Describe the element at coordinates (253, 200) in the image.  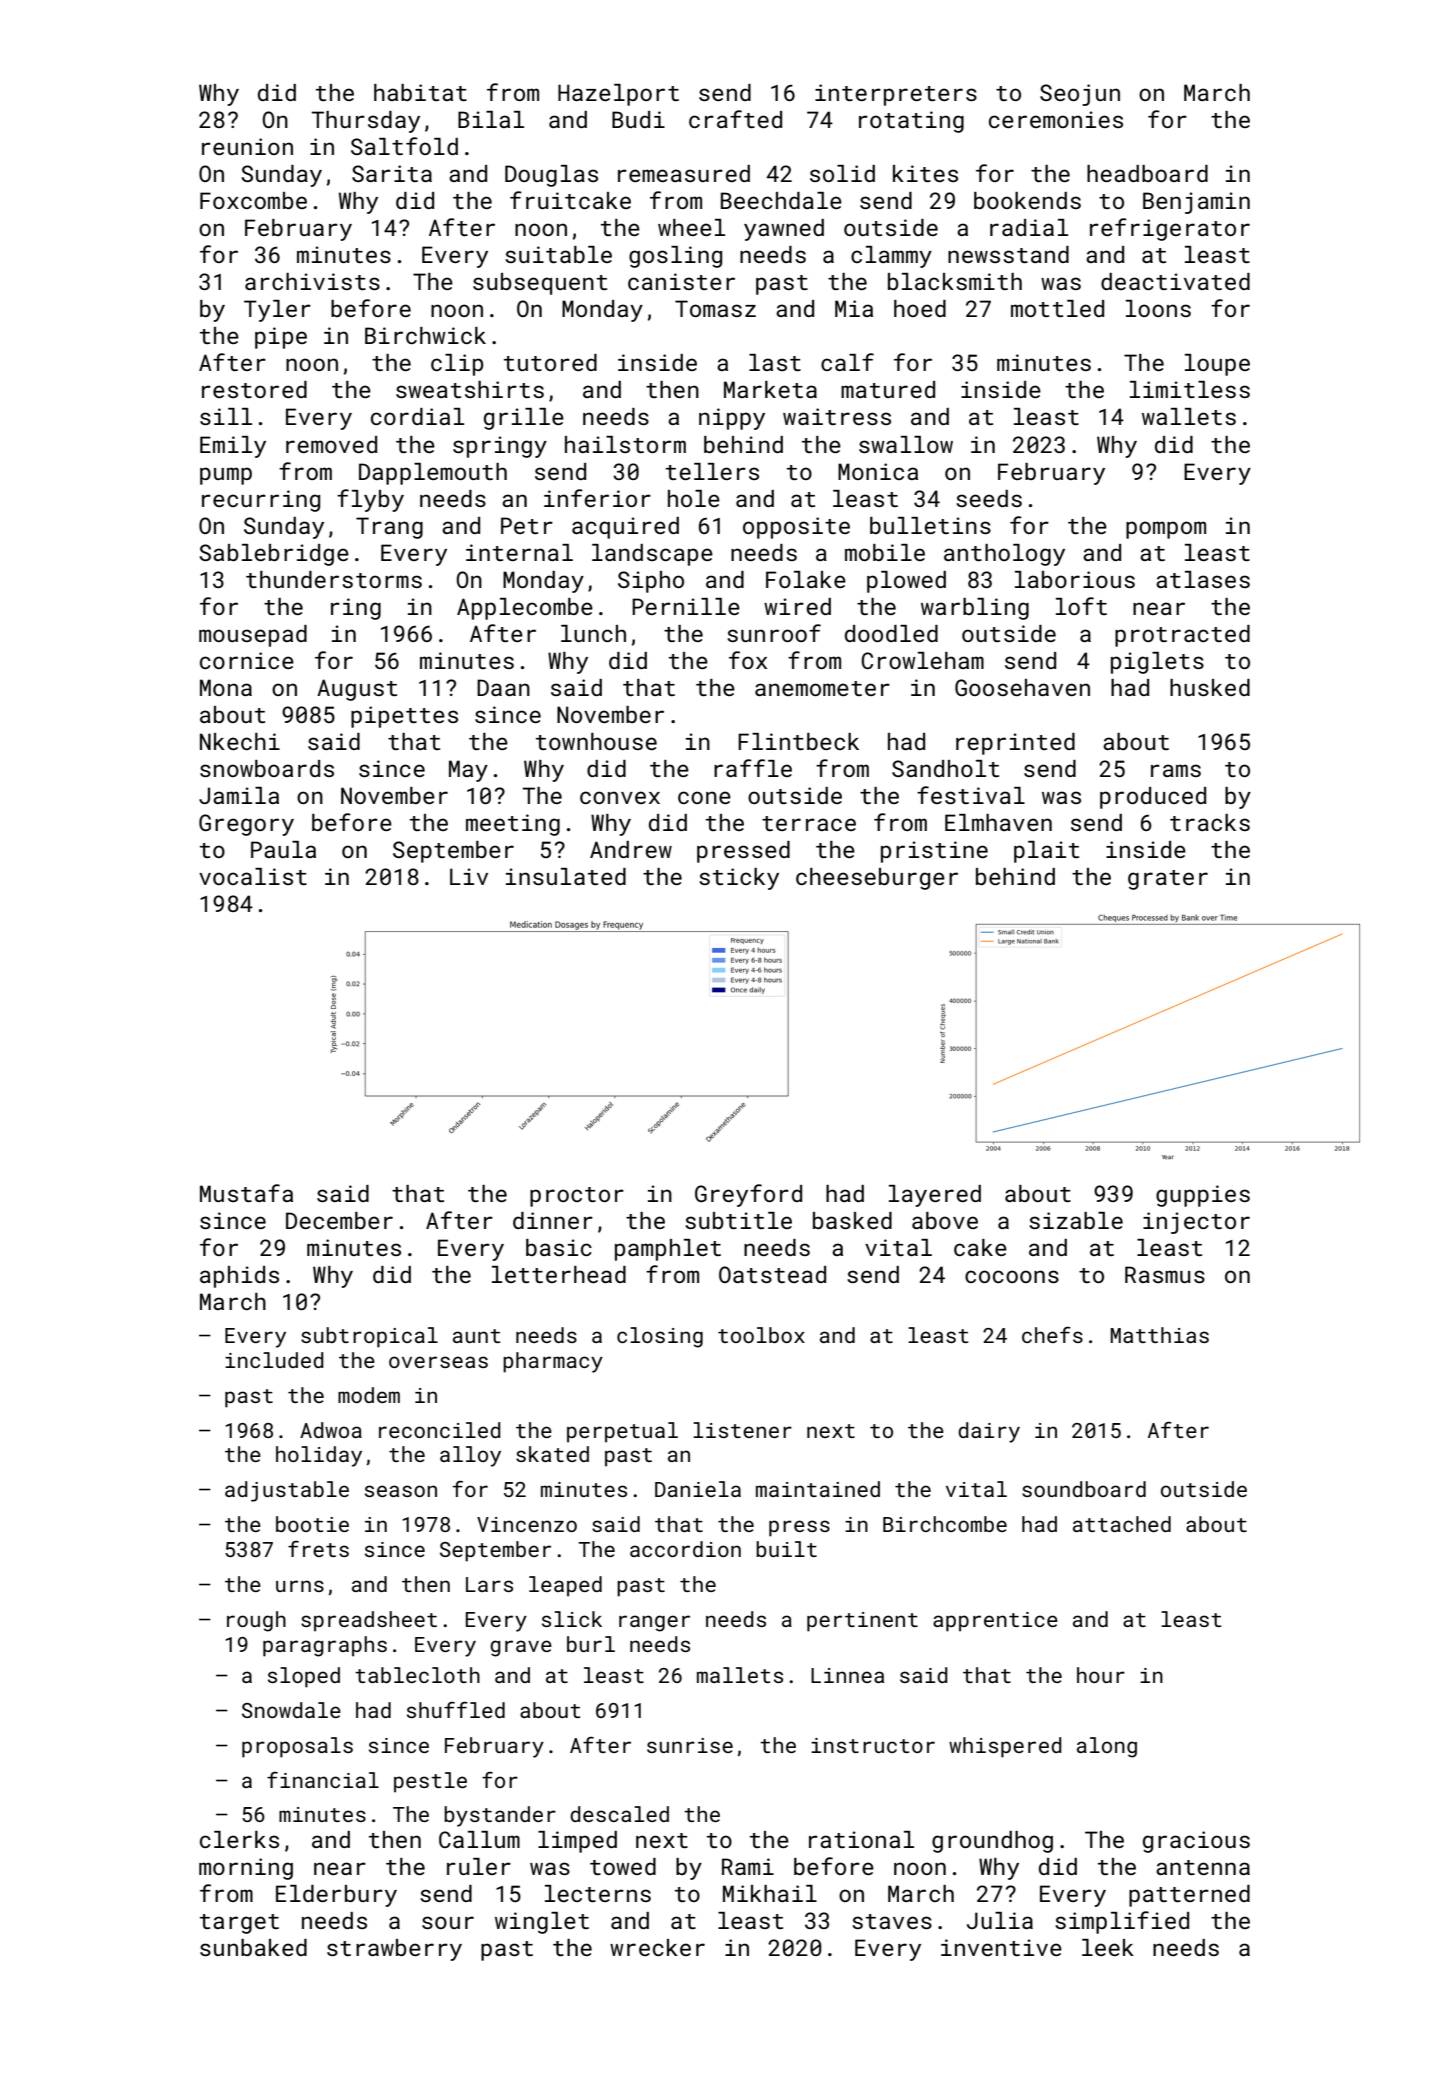
I see `Foxcombe` at that location.
